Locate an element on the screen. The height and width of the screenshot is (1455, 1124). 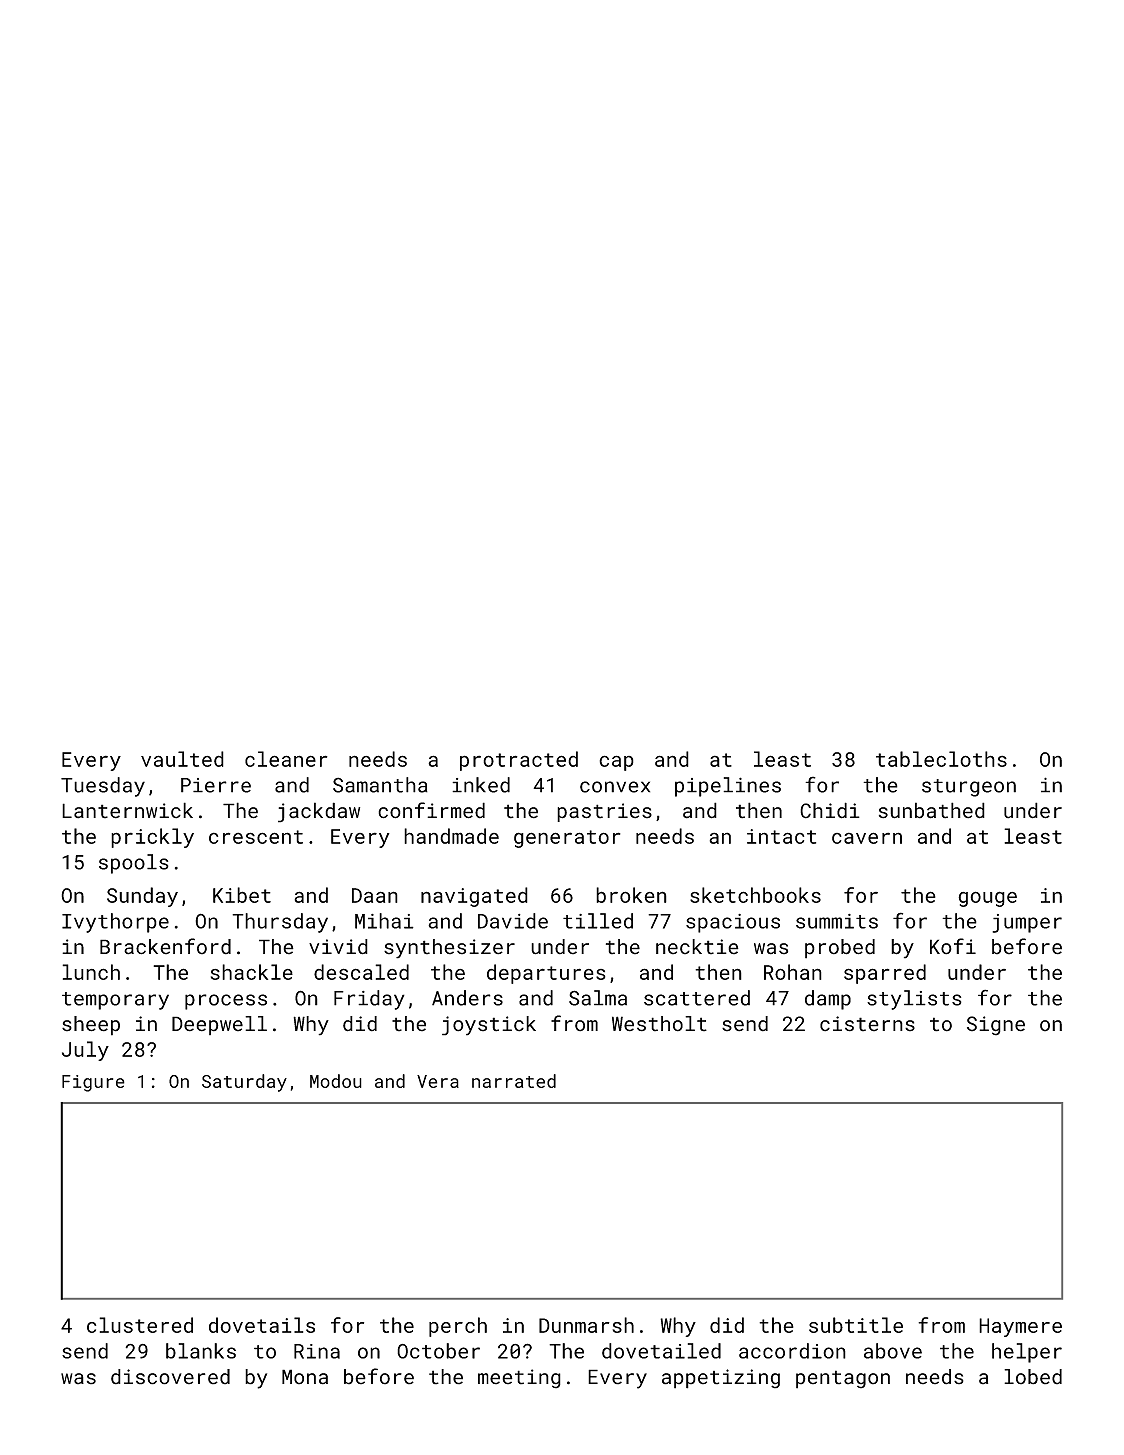
meeting is located at coordinates (519, 1379).
